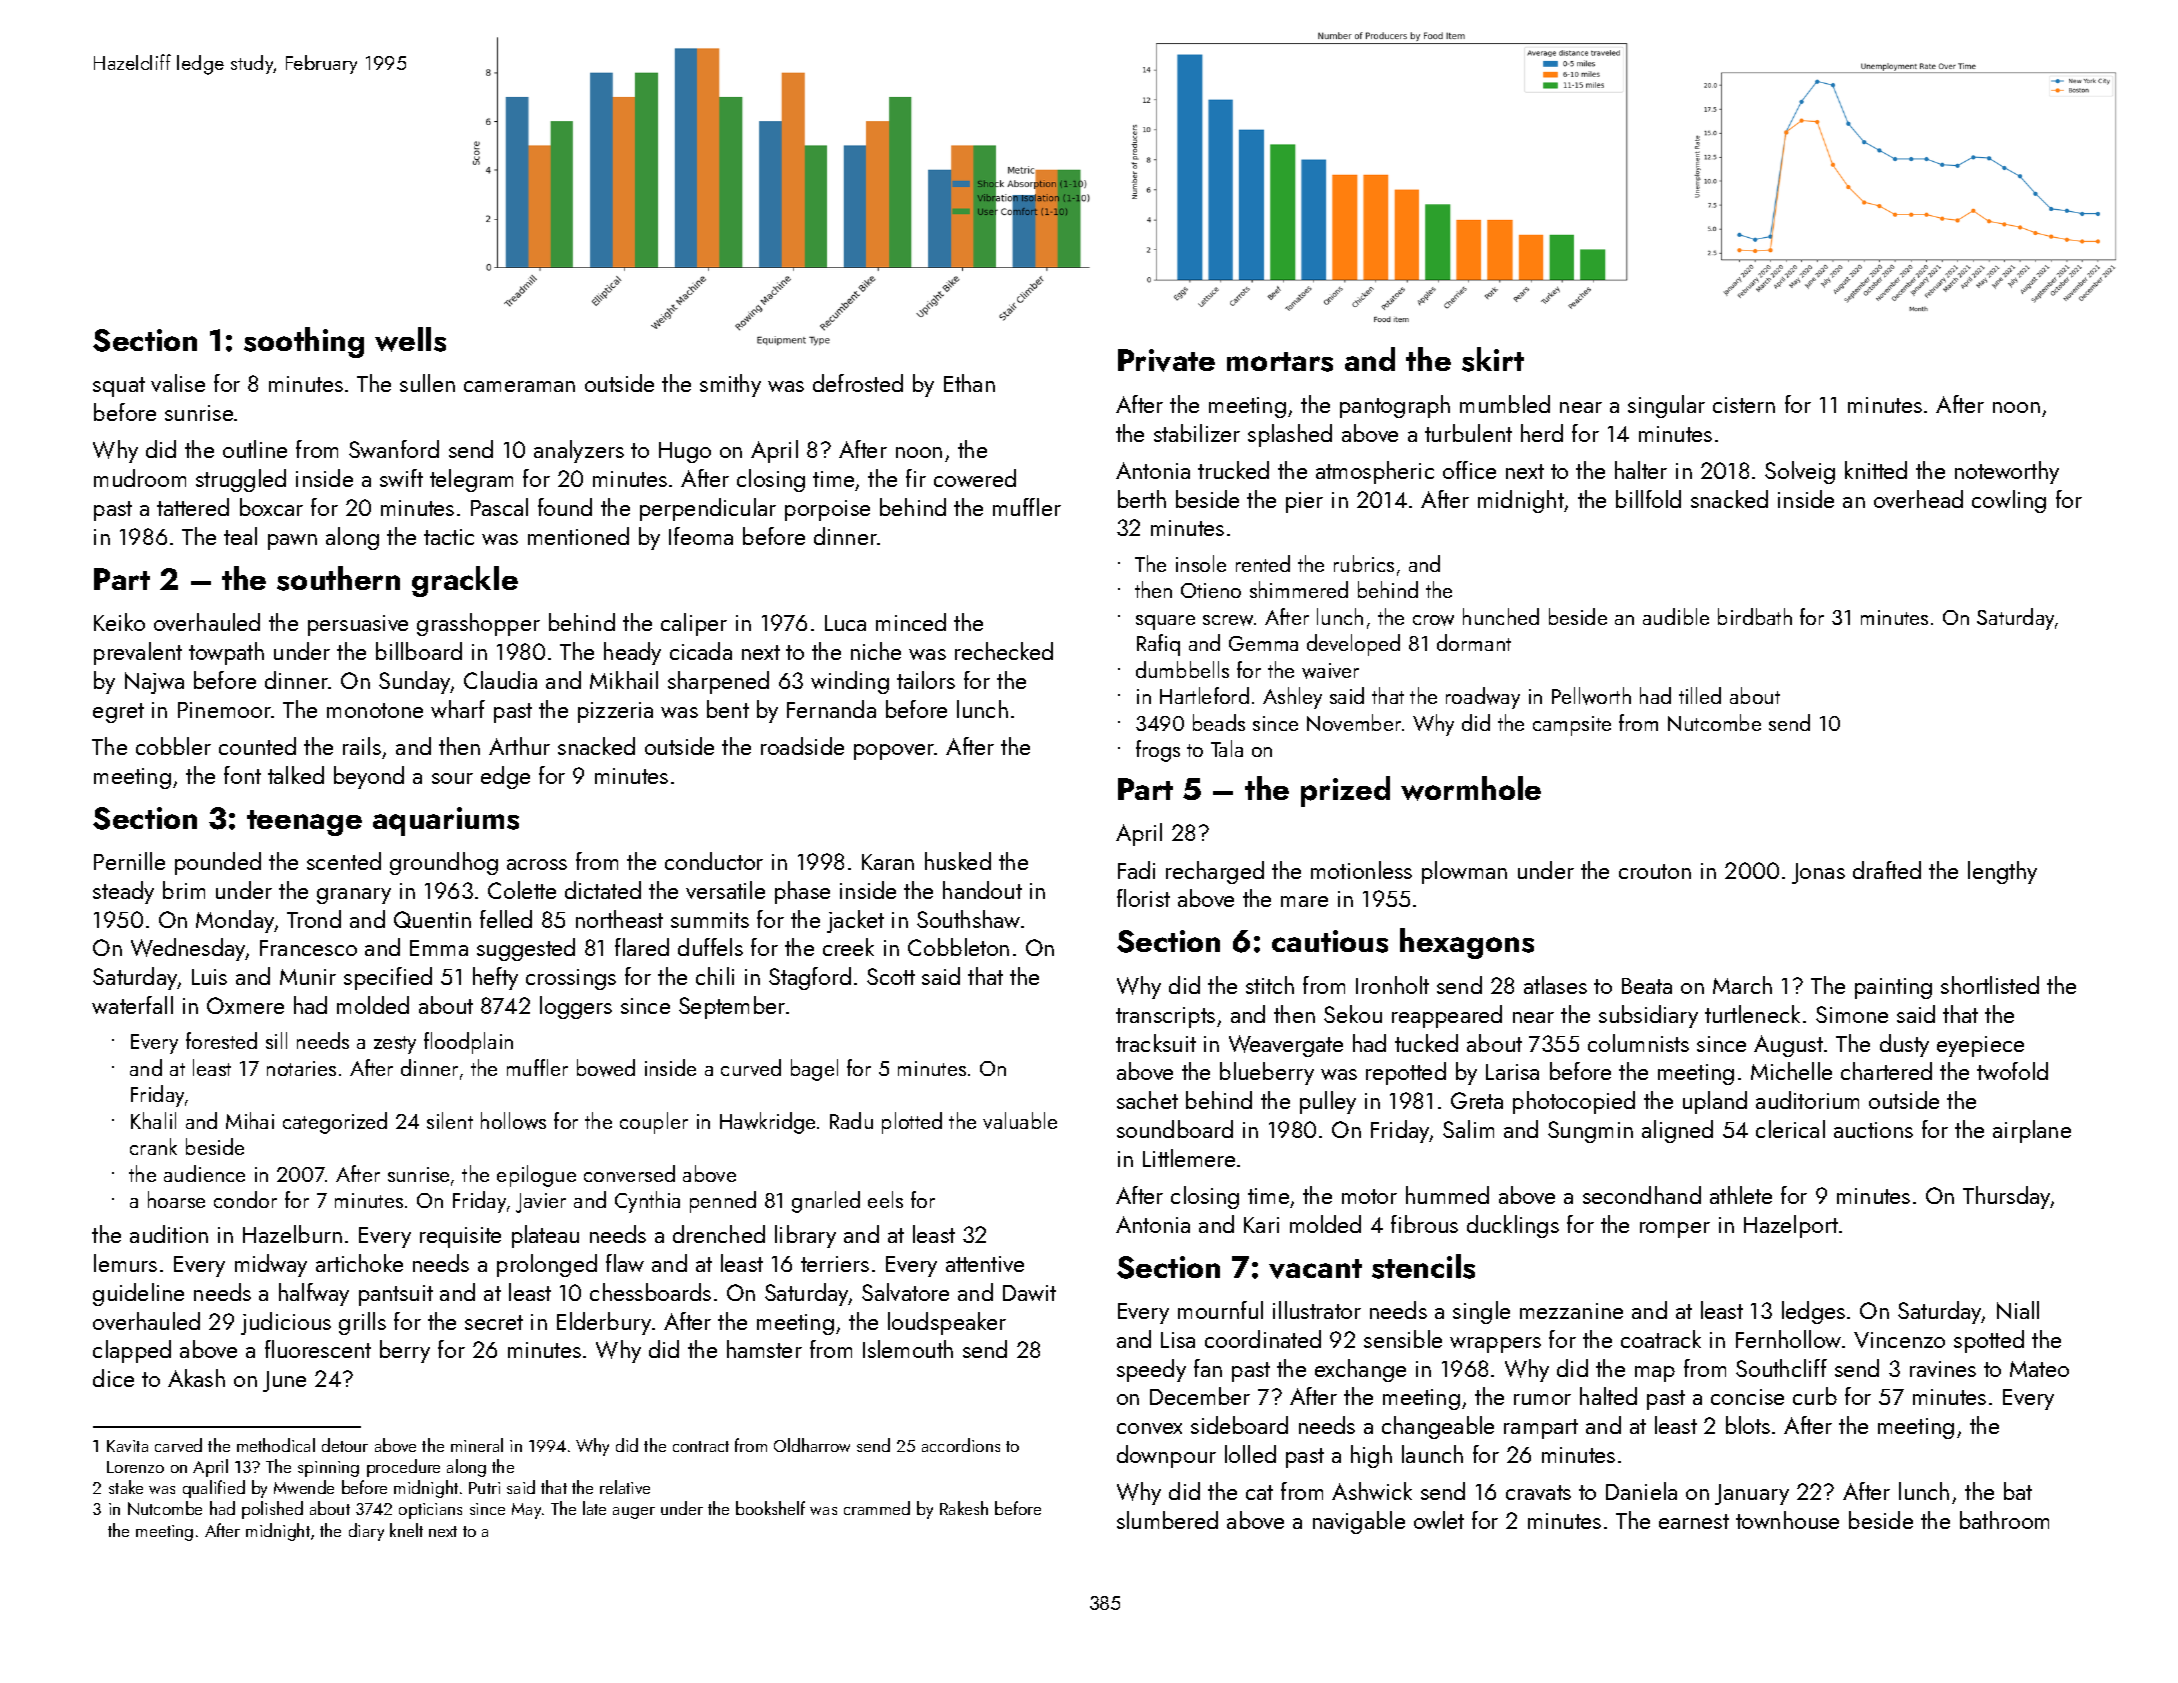  Describe the element at coordinates (2039, 1369) in the screenshot. I see `Mateo` at that location.
